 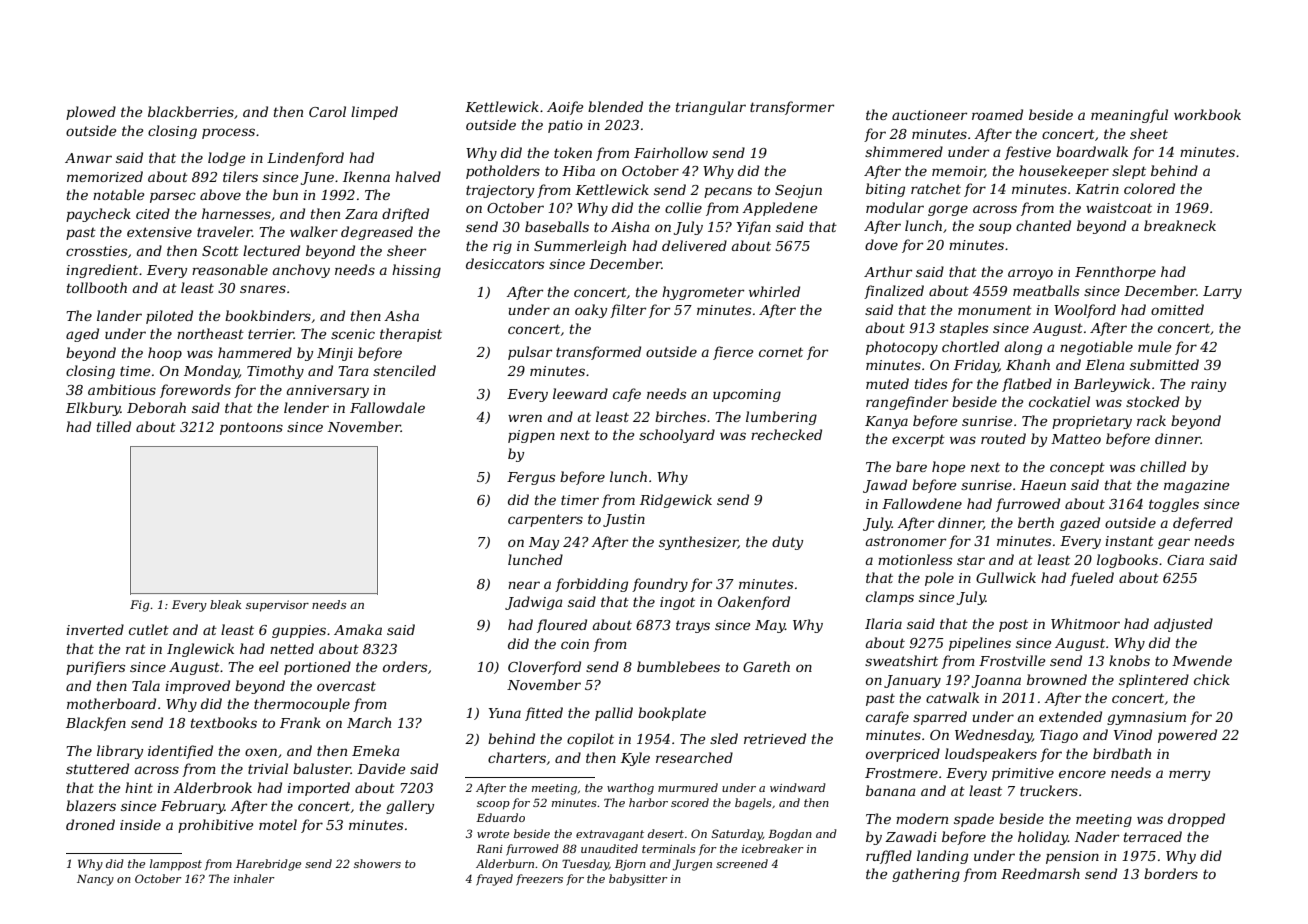 I want to click on meatballs, so click(x=1046, y=290).
